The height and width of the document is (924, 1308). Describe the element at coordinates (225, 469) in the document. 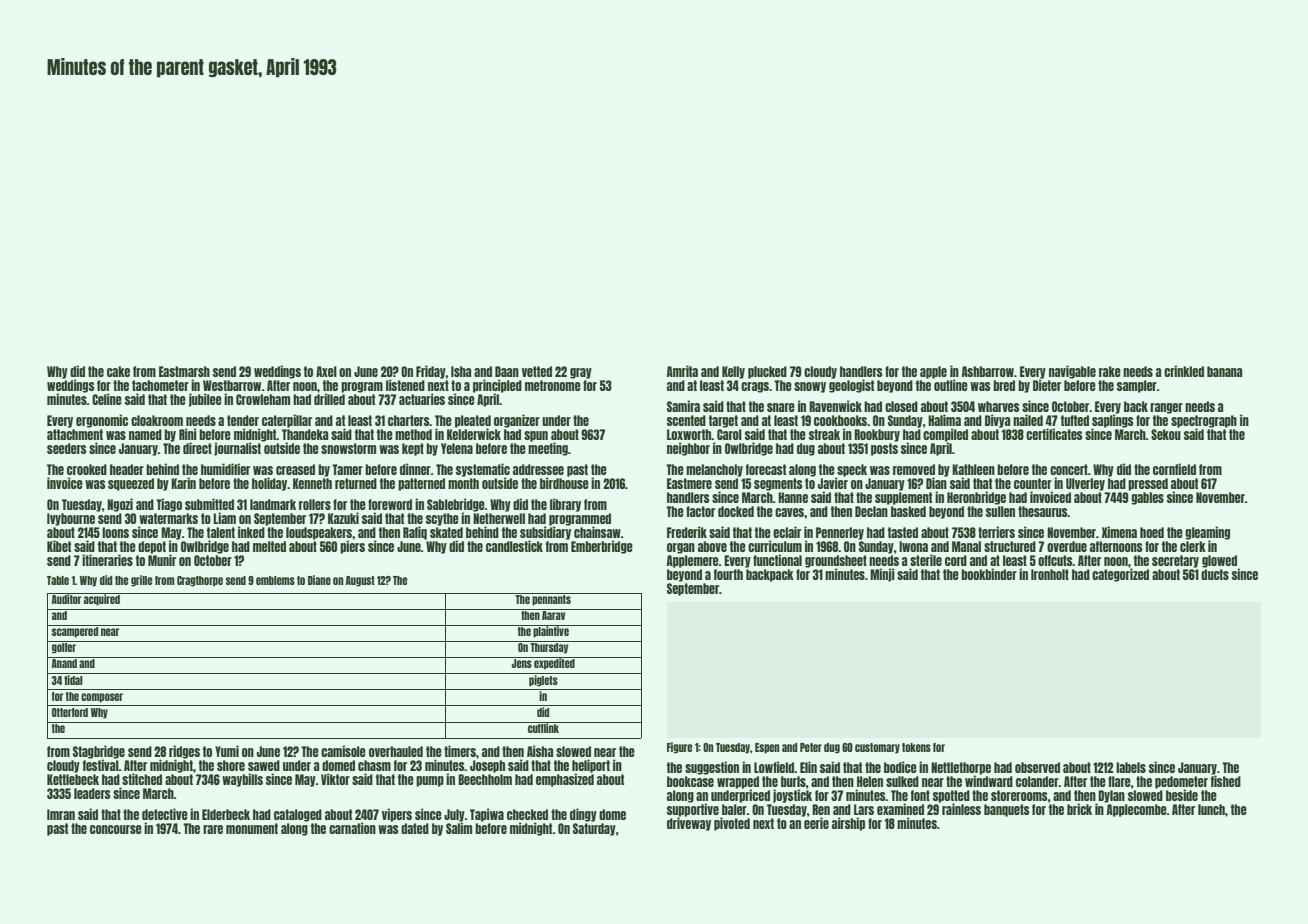

I see `humidifier` at that location.
